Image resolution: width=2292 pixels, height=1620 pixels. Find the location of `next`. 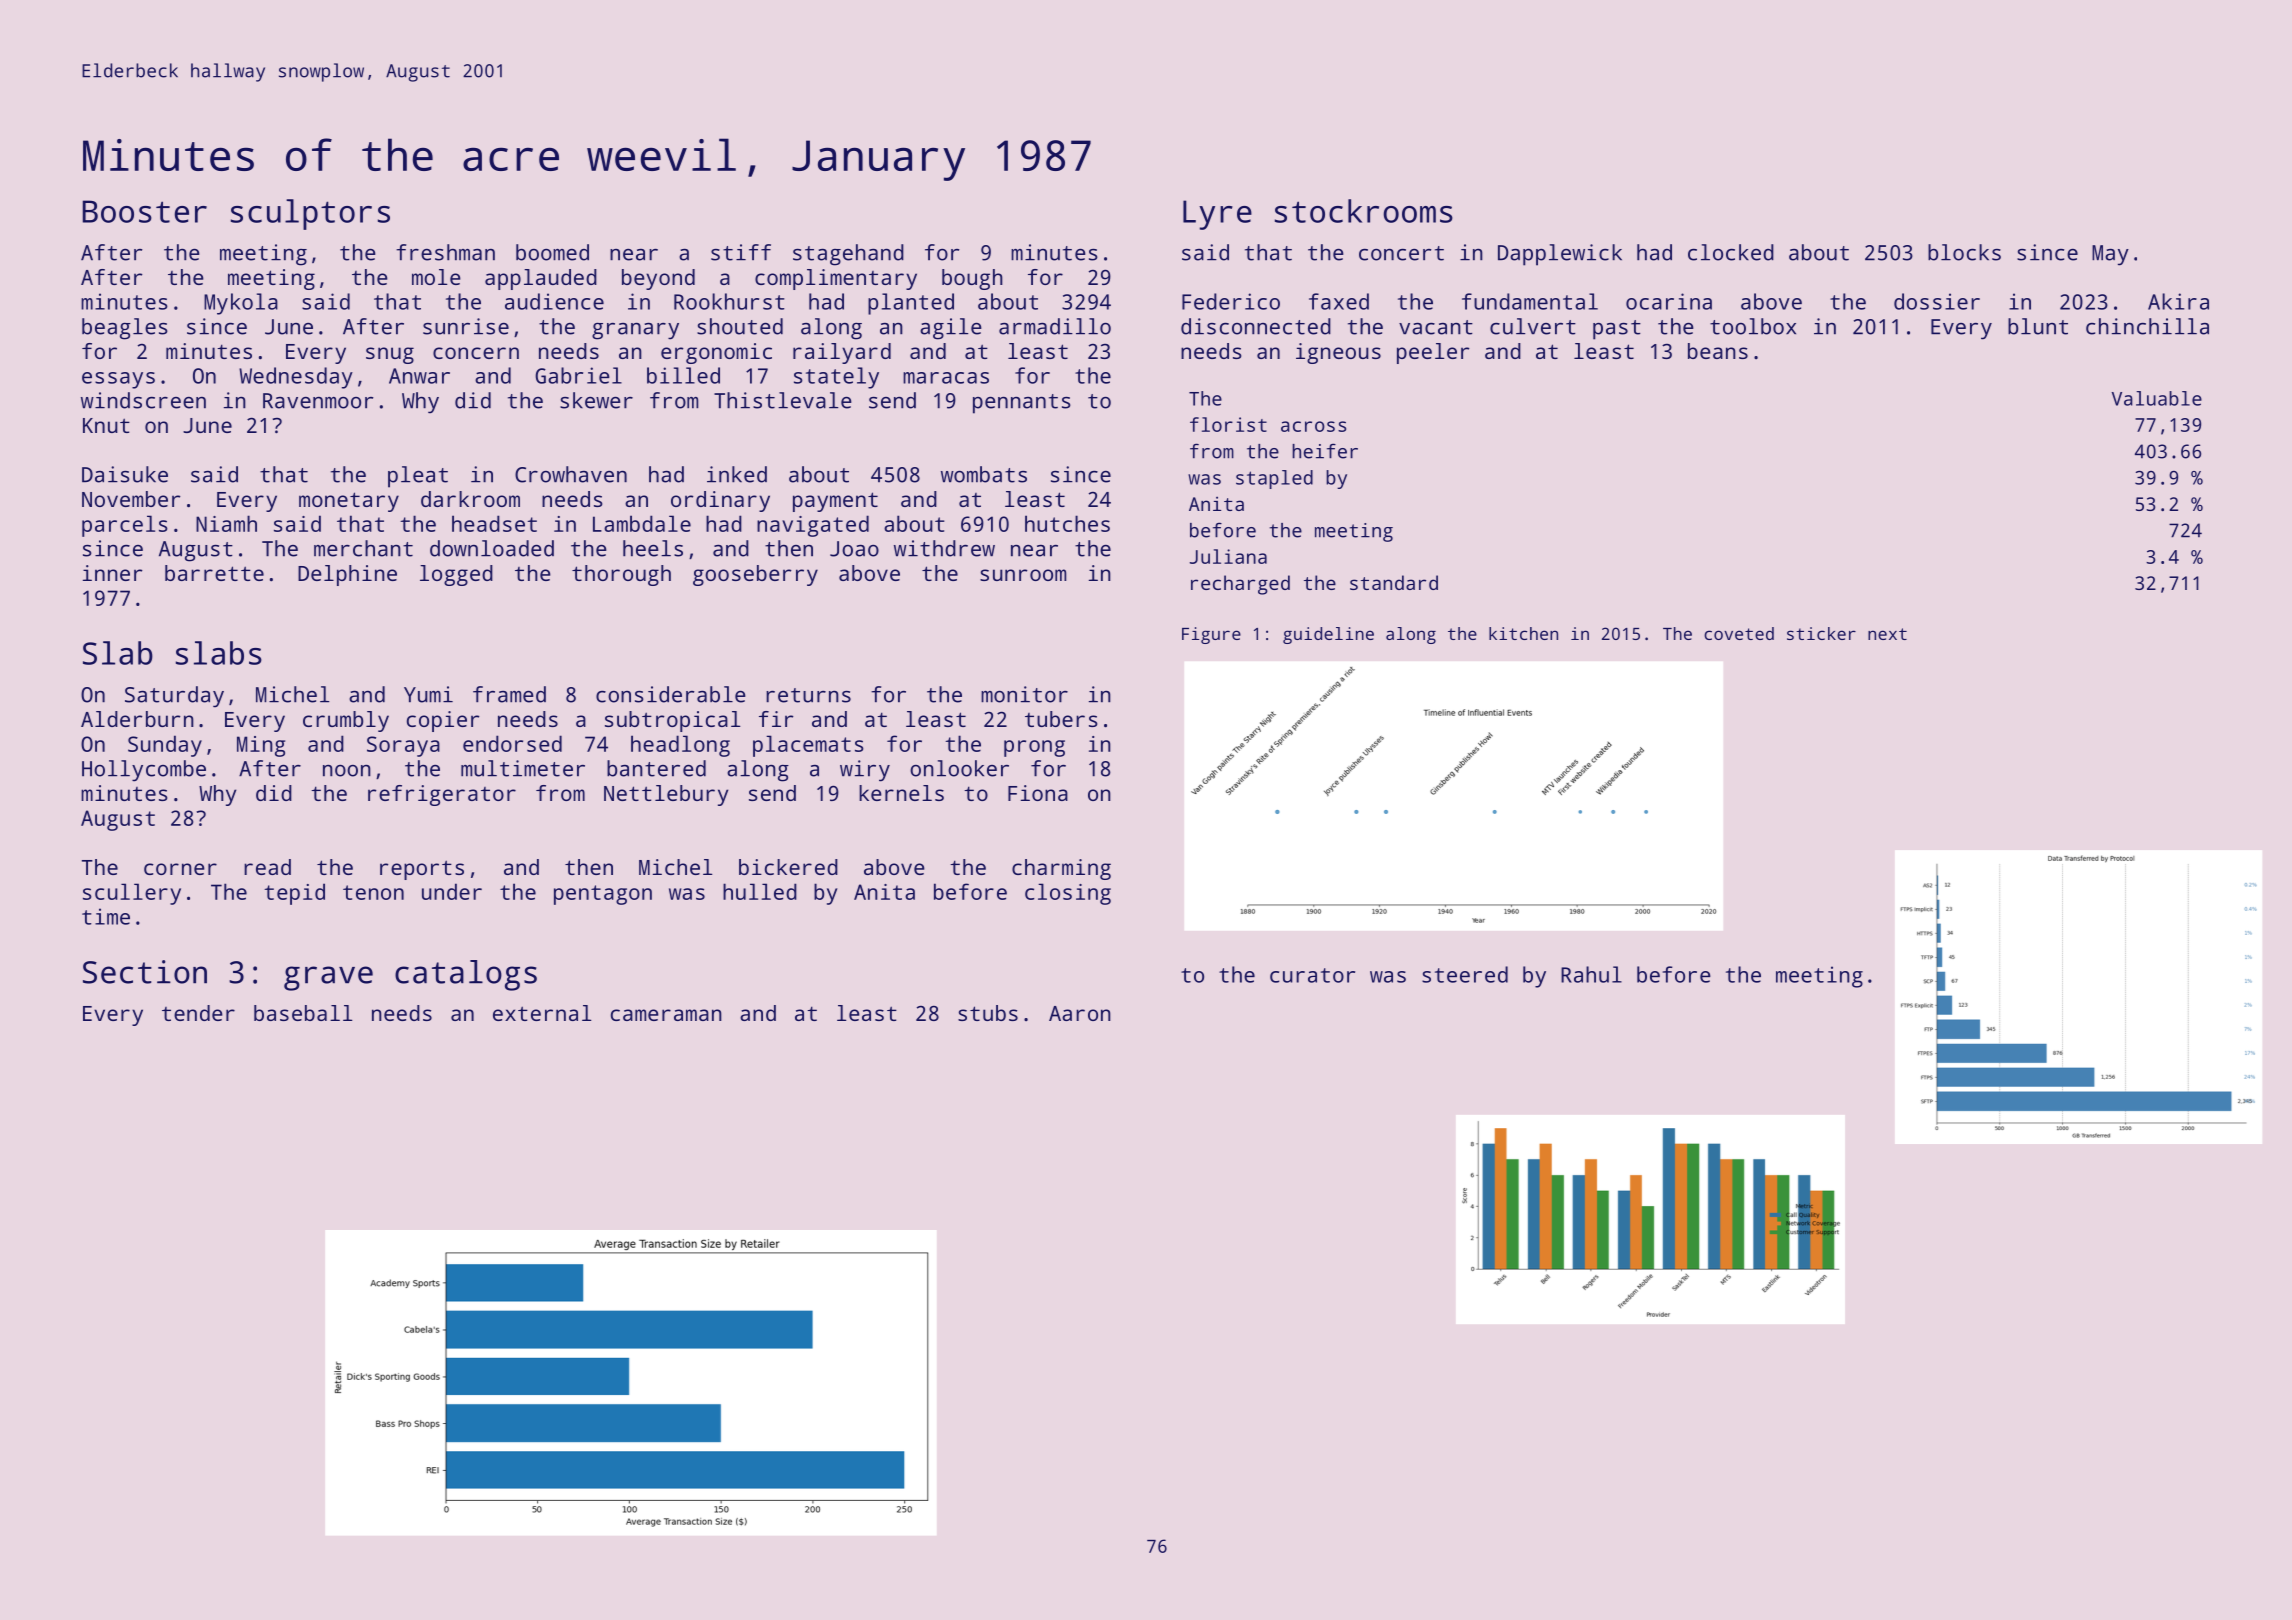

next is located at coordinates (1887, 634).
